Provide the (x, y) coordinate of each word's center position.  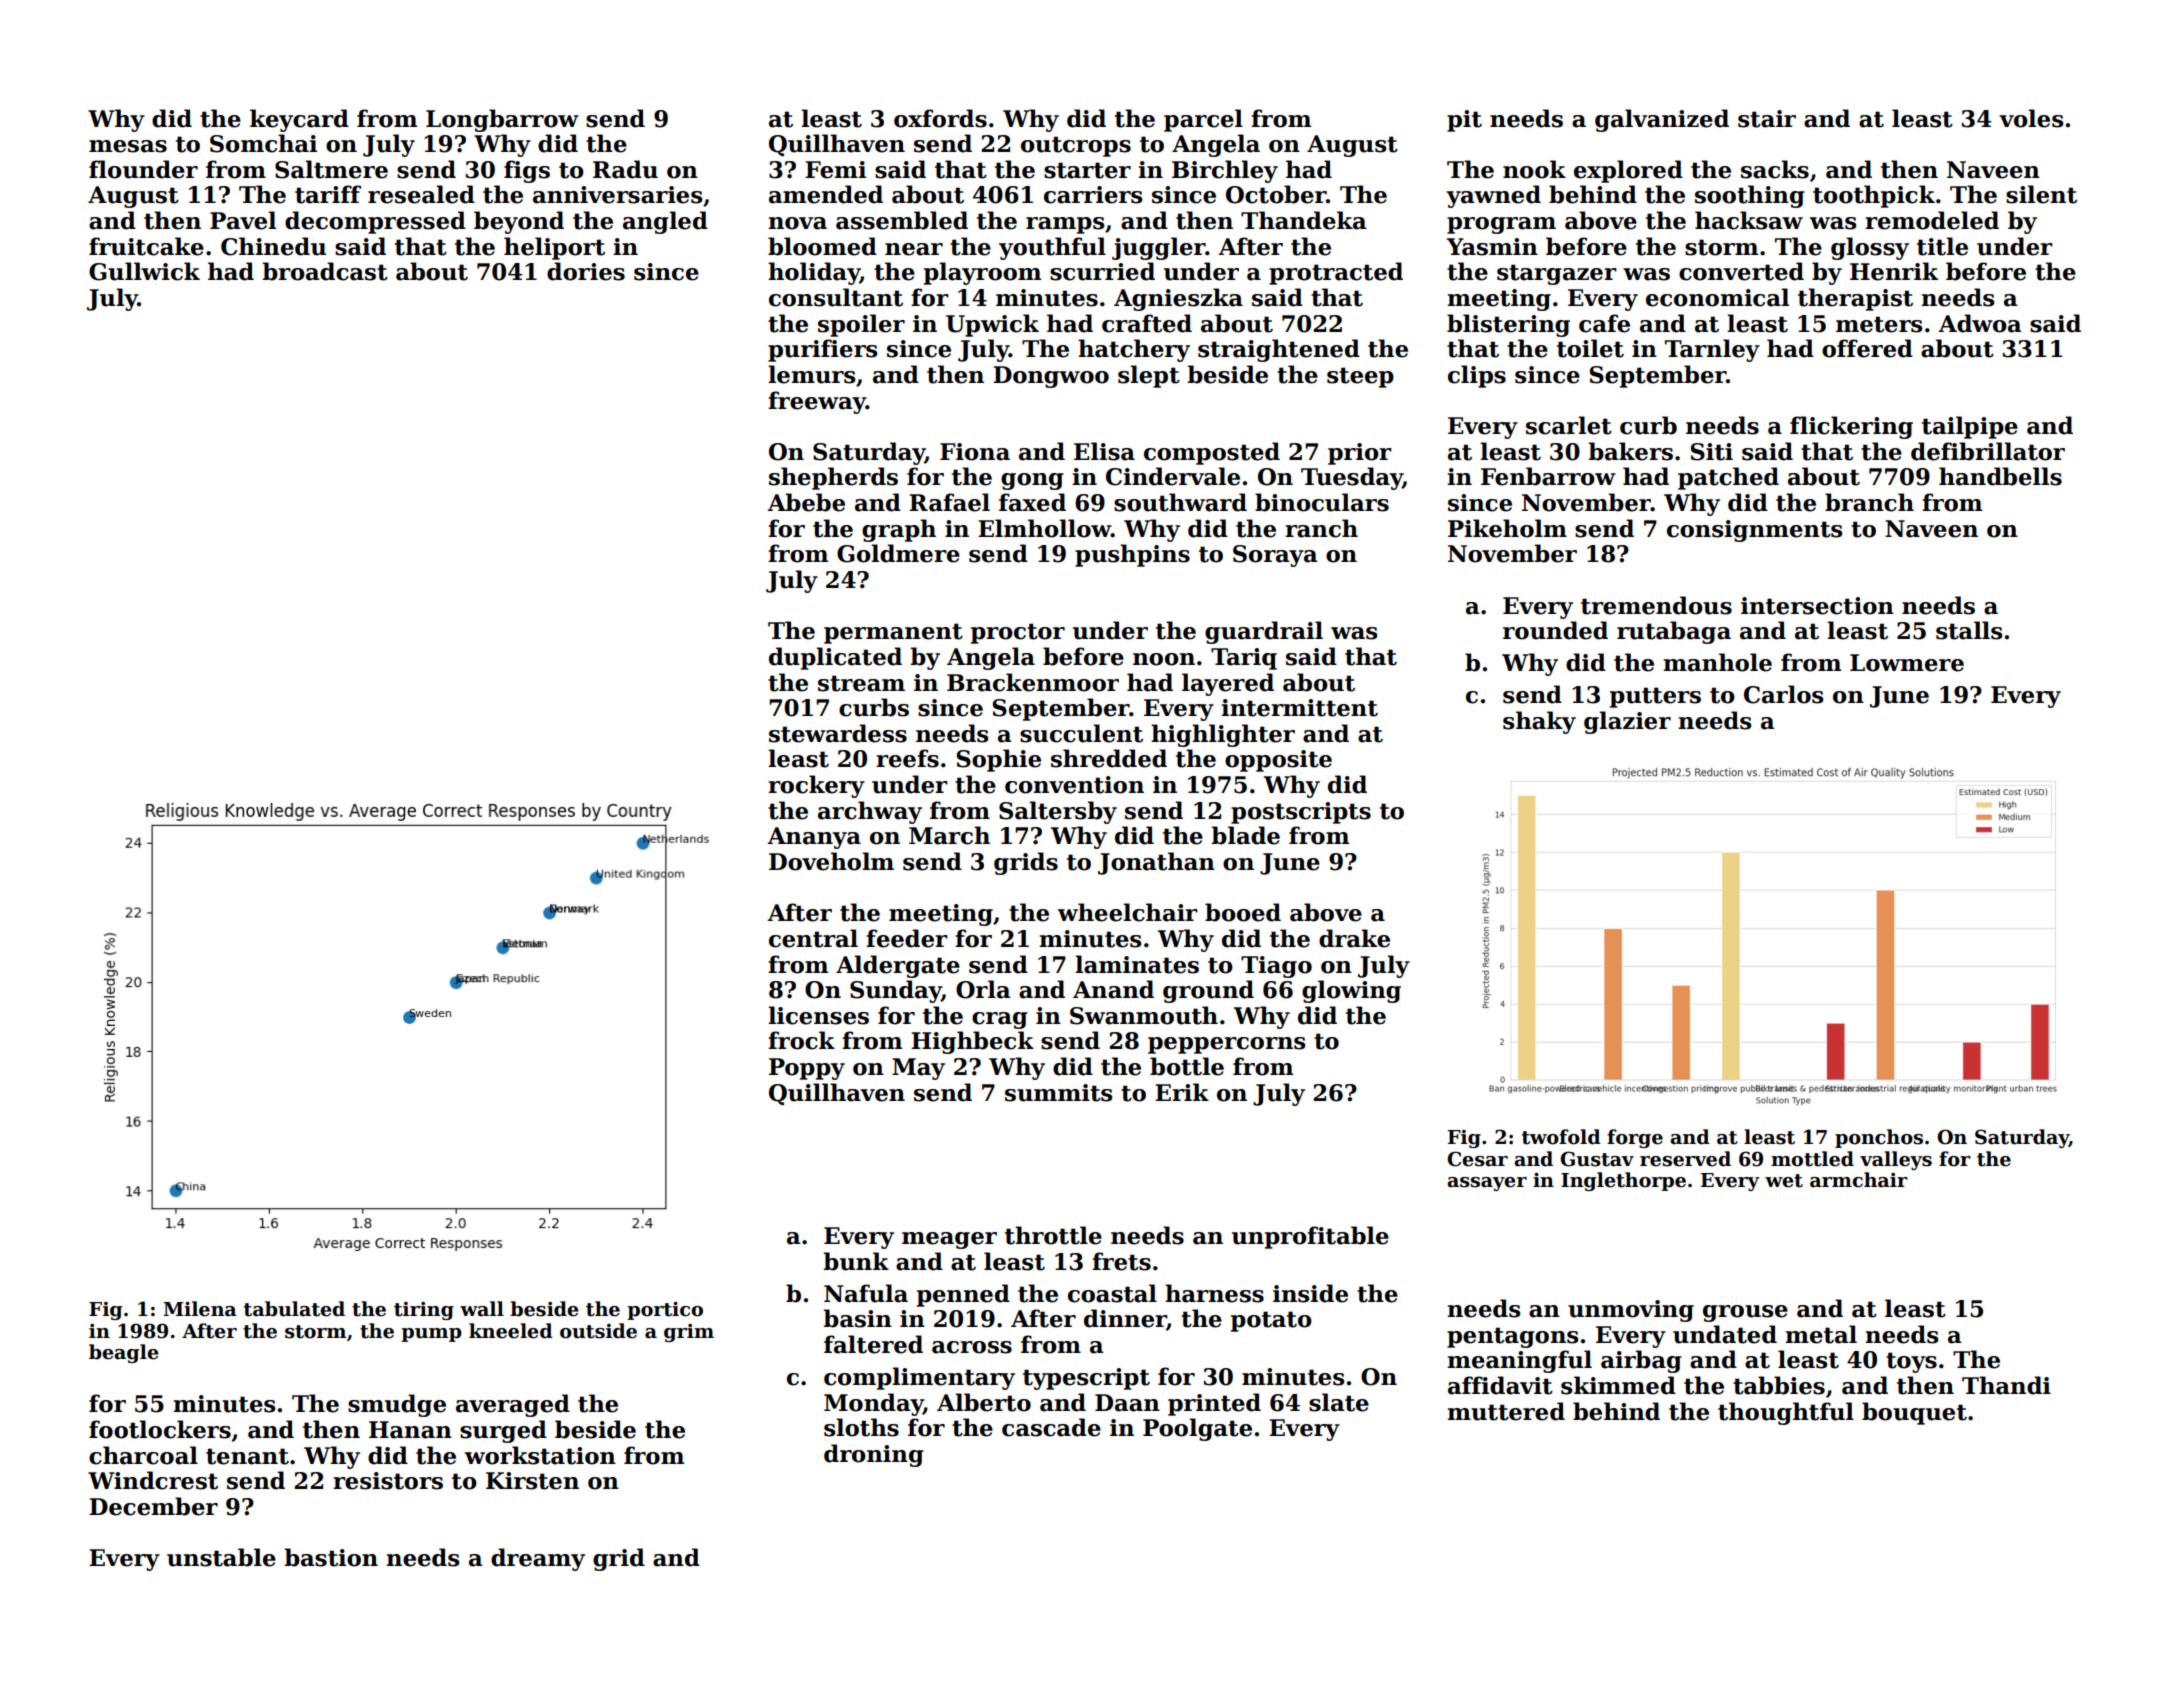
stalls (1969, 630)
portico (665, 1310)
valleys (1896, 1160)
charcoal (143, 1455)
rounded (1555, 630)
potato (1271, 1321)
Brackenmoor (1033, 682)
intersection (1817, 606)
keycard (299, 120)
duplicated (835, 658)
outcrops (1076, 146)
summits (1058, 1093)
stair (1767, 119)
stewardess (838, 733)
